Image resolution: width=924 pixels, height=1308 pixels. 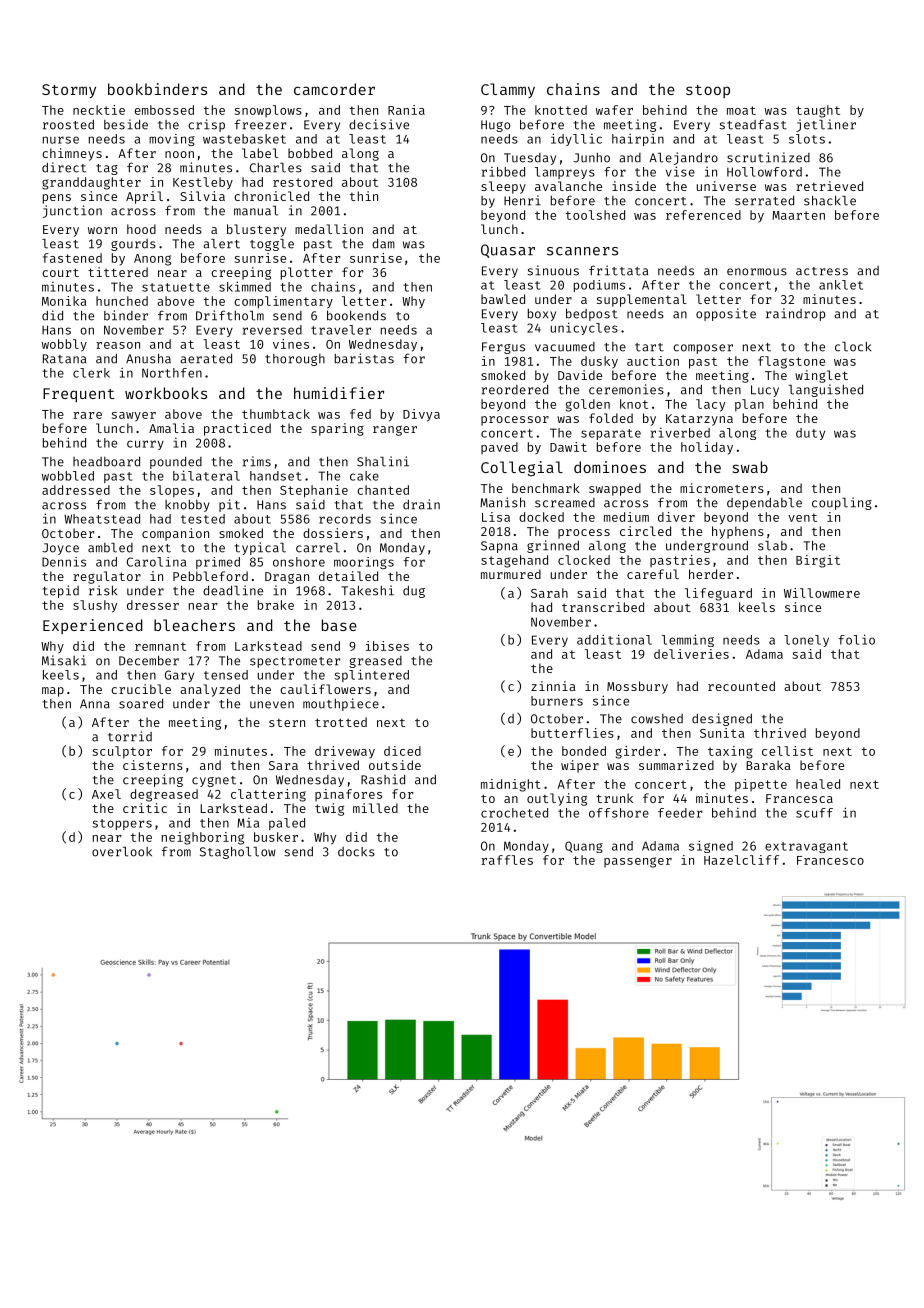 What do you see at coordinates (57, 199) in the screenshot?
I see `pens` at bounding box center [57, 199].
